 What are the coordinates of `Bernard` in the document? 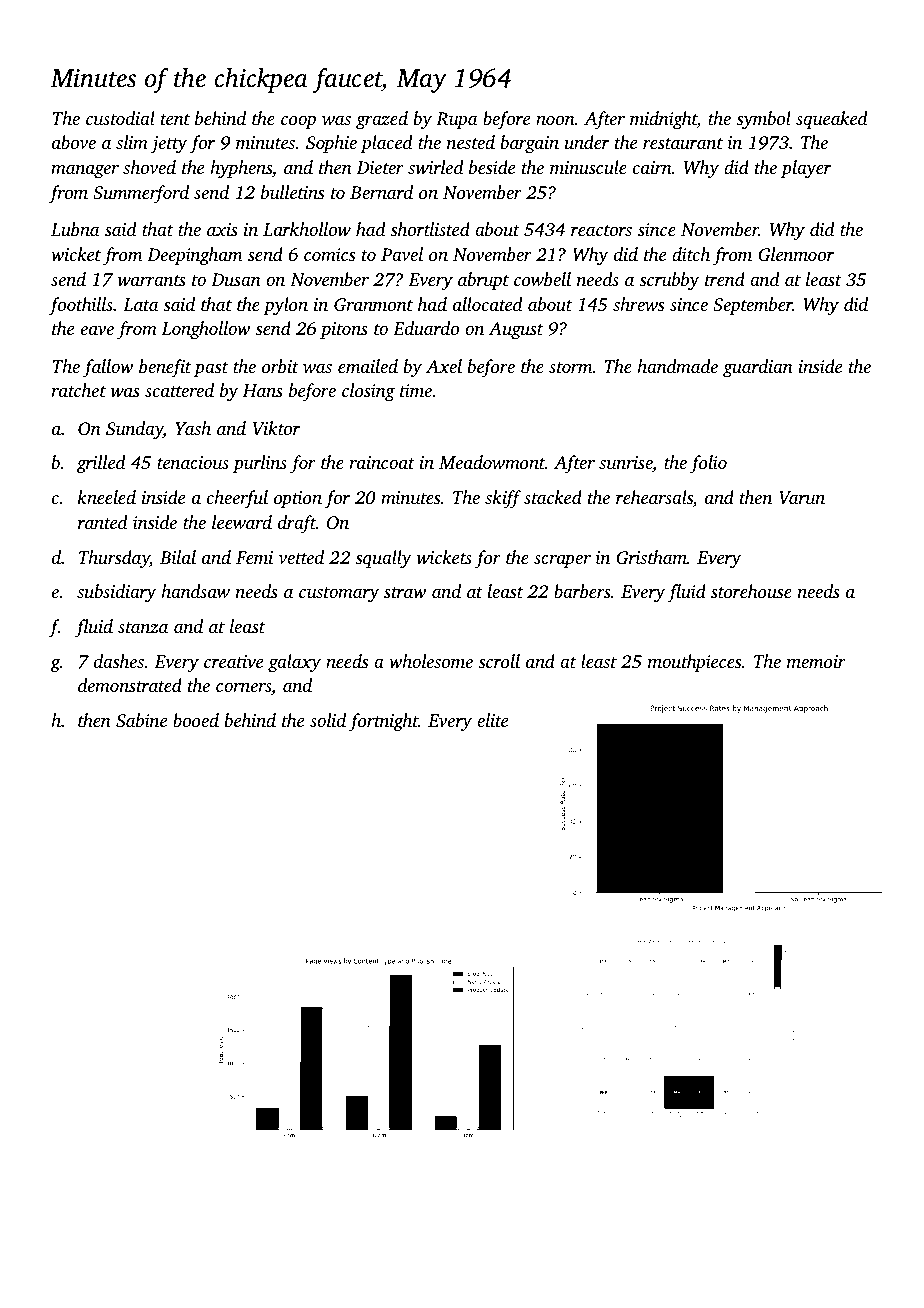 It's located at (381, 192).
